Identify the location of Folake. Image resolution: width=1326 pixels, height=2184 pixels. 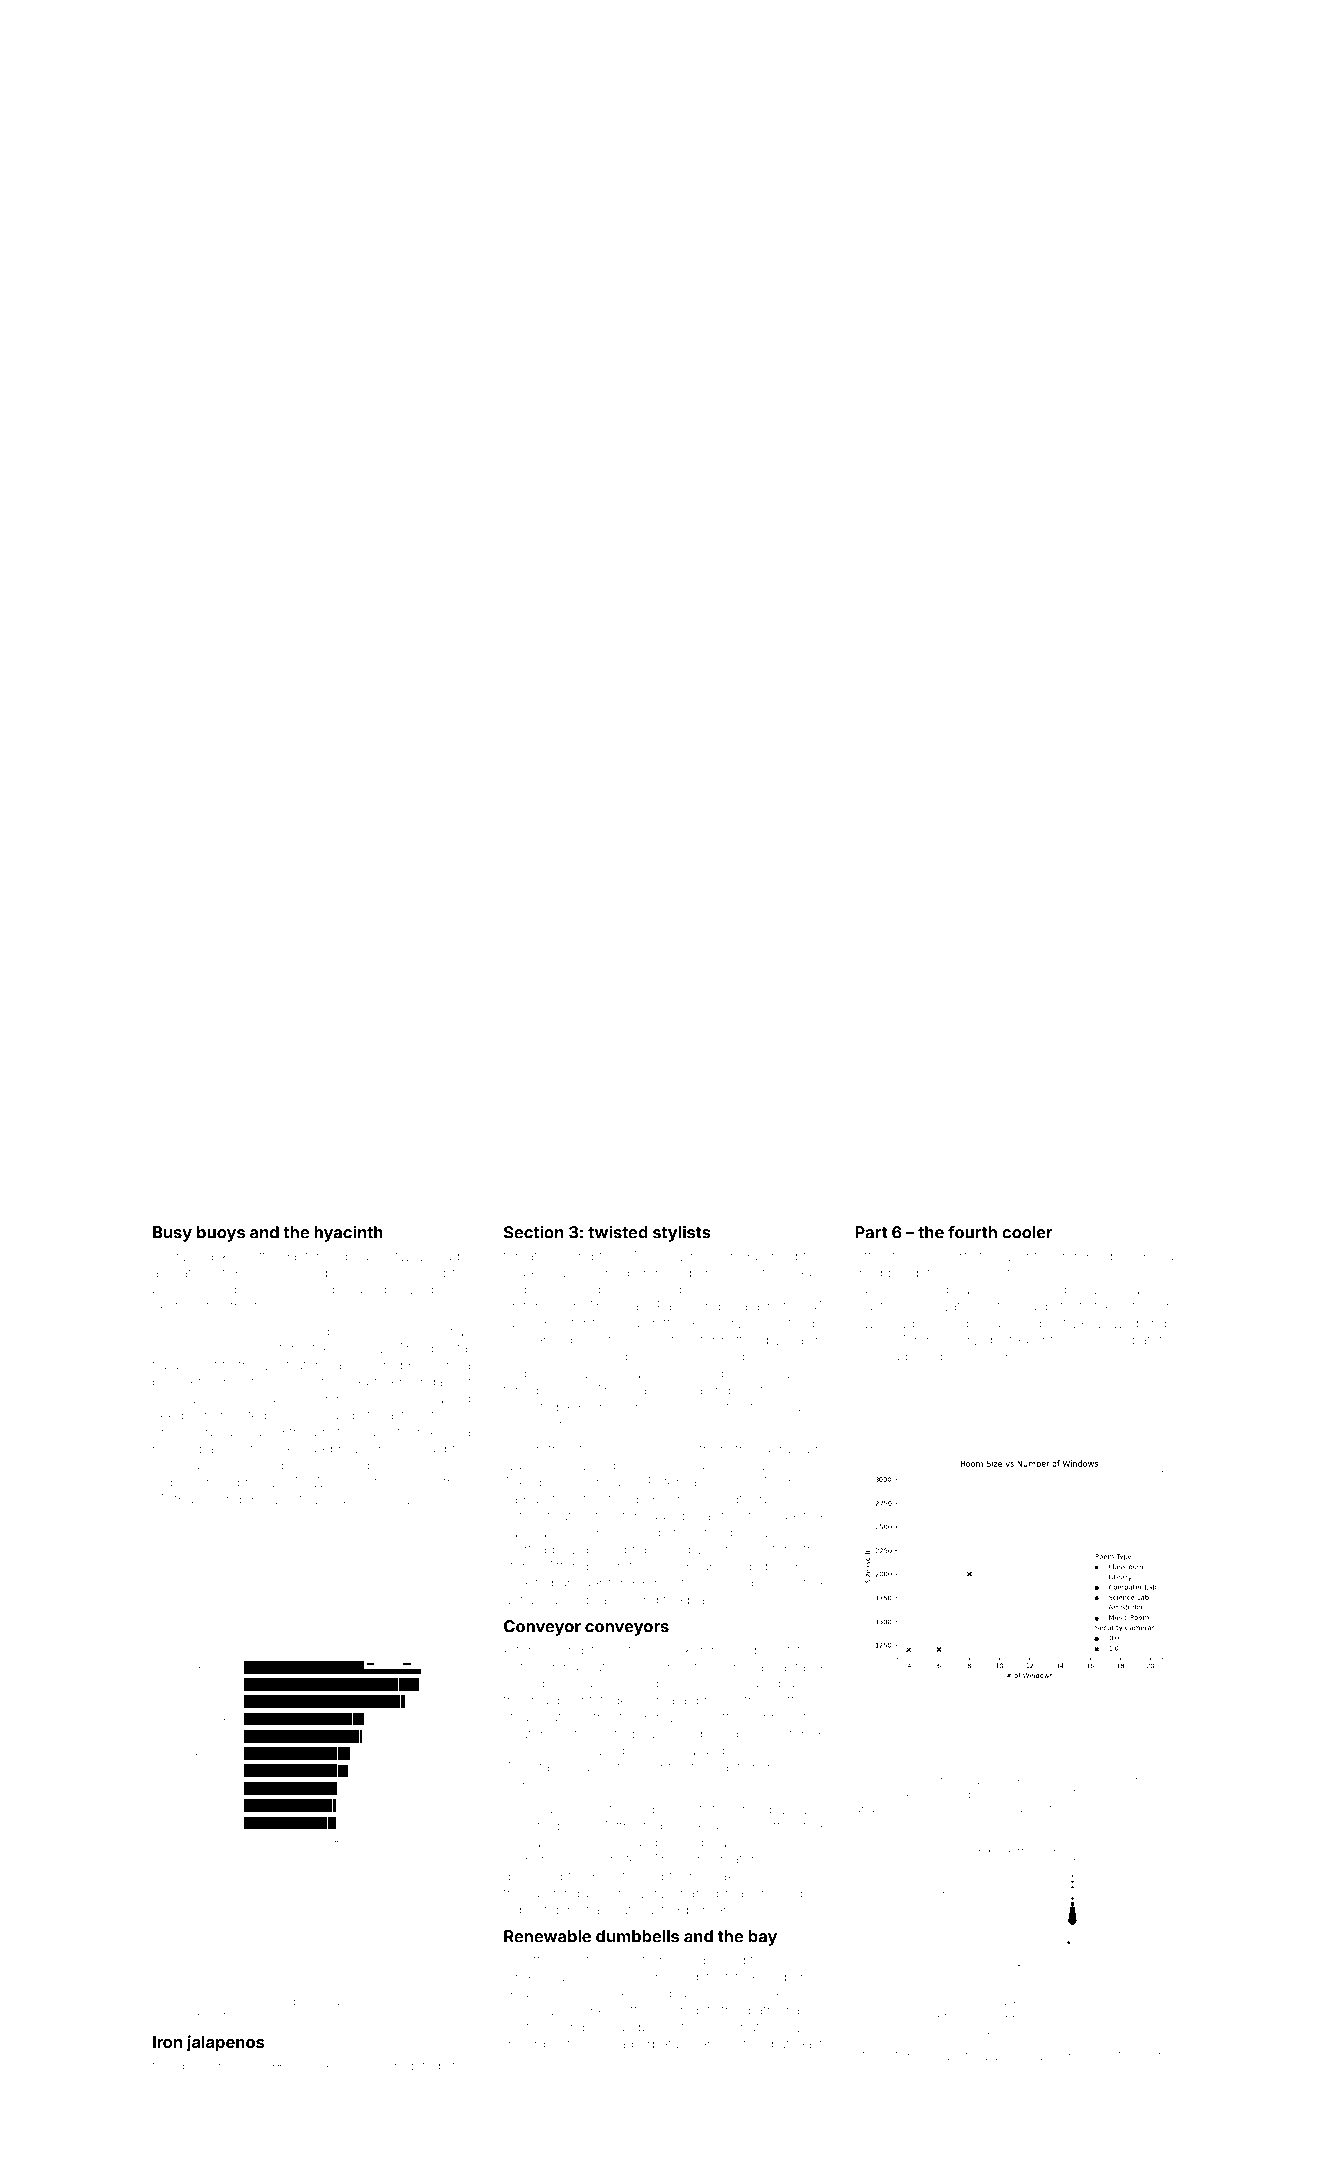
(722, 1876).
